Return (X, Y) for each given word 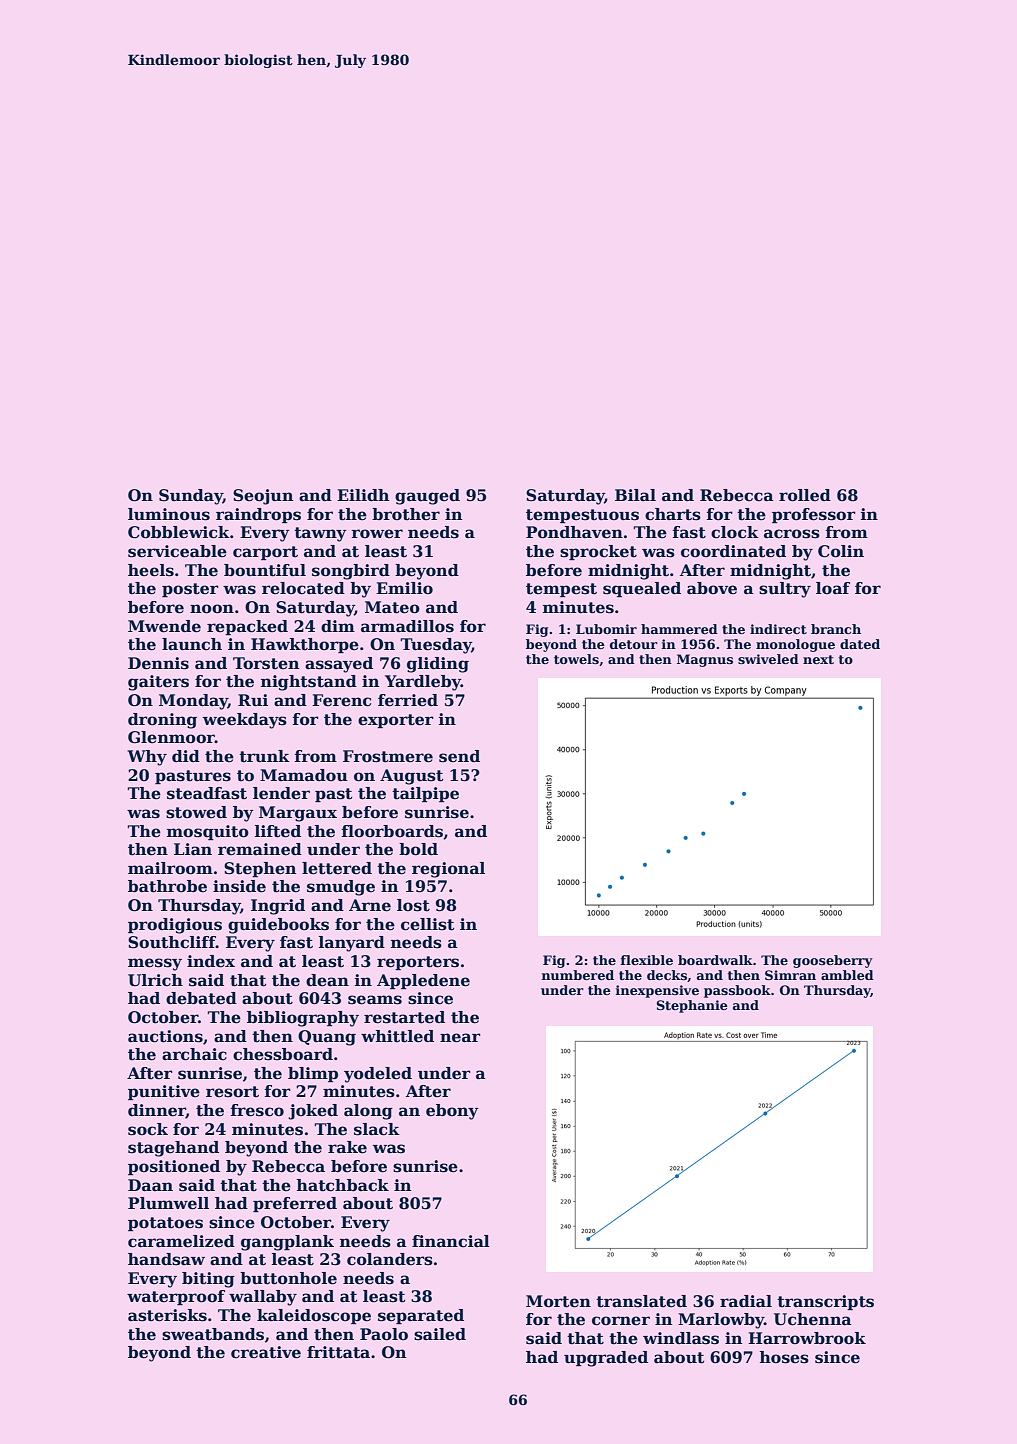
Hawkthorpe (305, 645)
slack (377, 1129)
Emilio (404, 588)
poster (190, 590)
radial (746, 1301)
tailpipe (425, 794)
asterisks (167, 1315)
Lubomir (606, 629)
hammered (679, 629)
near (460, 1038)
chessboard (283, 1054)
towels (576, 659)
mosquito (208, 832)
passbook (737, 991)
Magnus (705, 660)
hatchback (343, 1185)
